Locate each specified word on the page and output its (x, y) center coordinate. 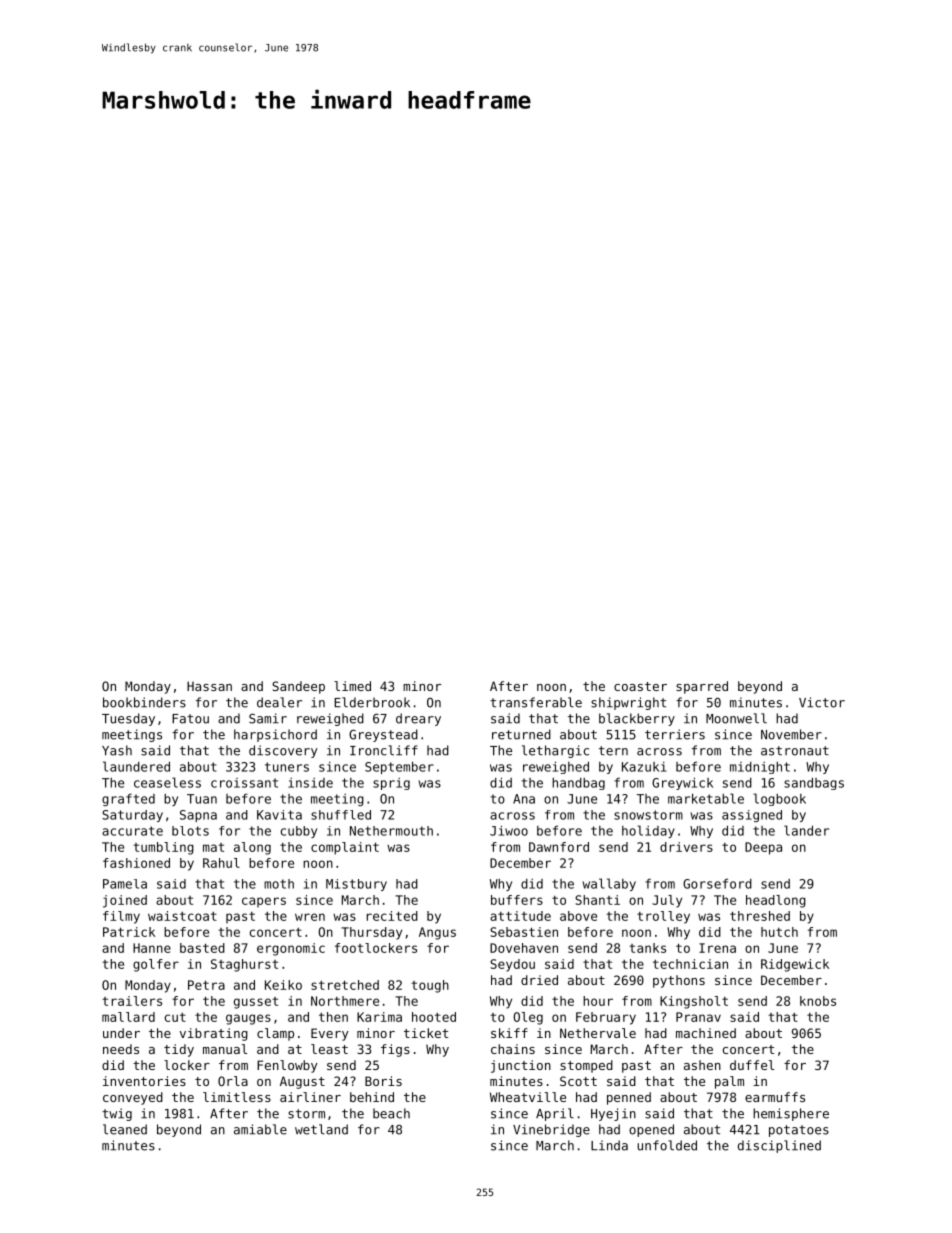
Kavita (279, 815)
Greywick (682, 783)
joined (125, 901)
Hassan (209, 686)
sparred (702, 687)
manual (225, 1049)
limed (352, 686)
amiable (260, 1129)
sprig (391, 784)
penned (629, 1098)
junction (521, 1066)
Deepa (763, 848)
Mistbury (356, 885)
